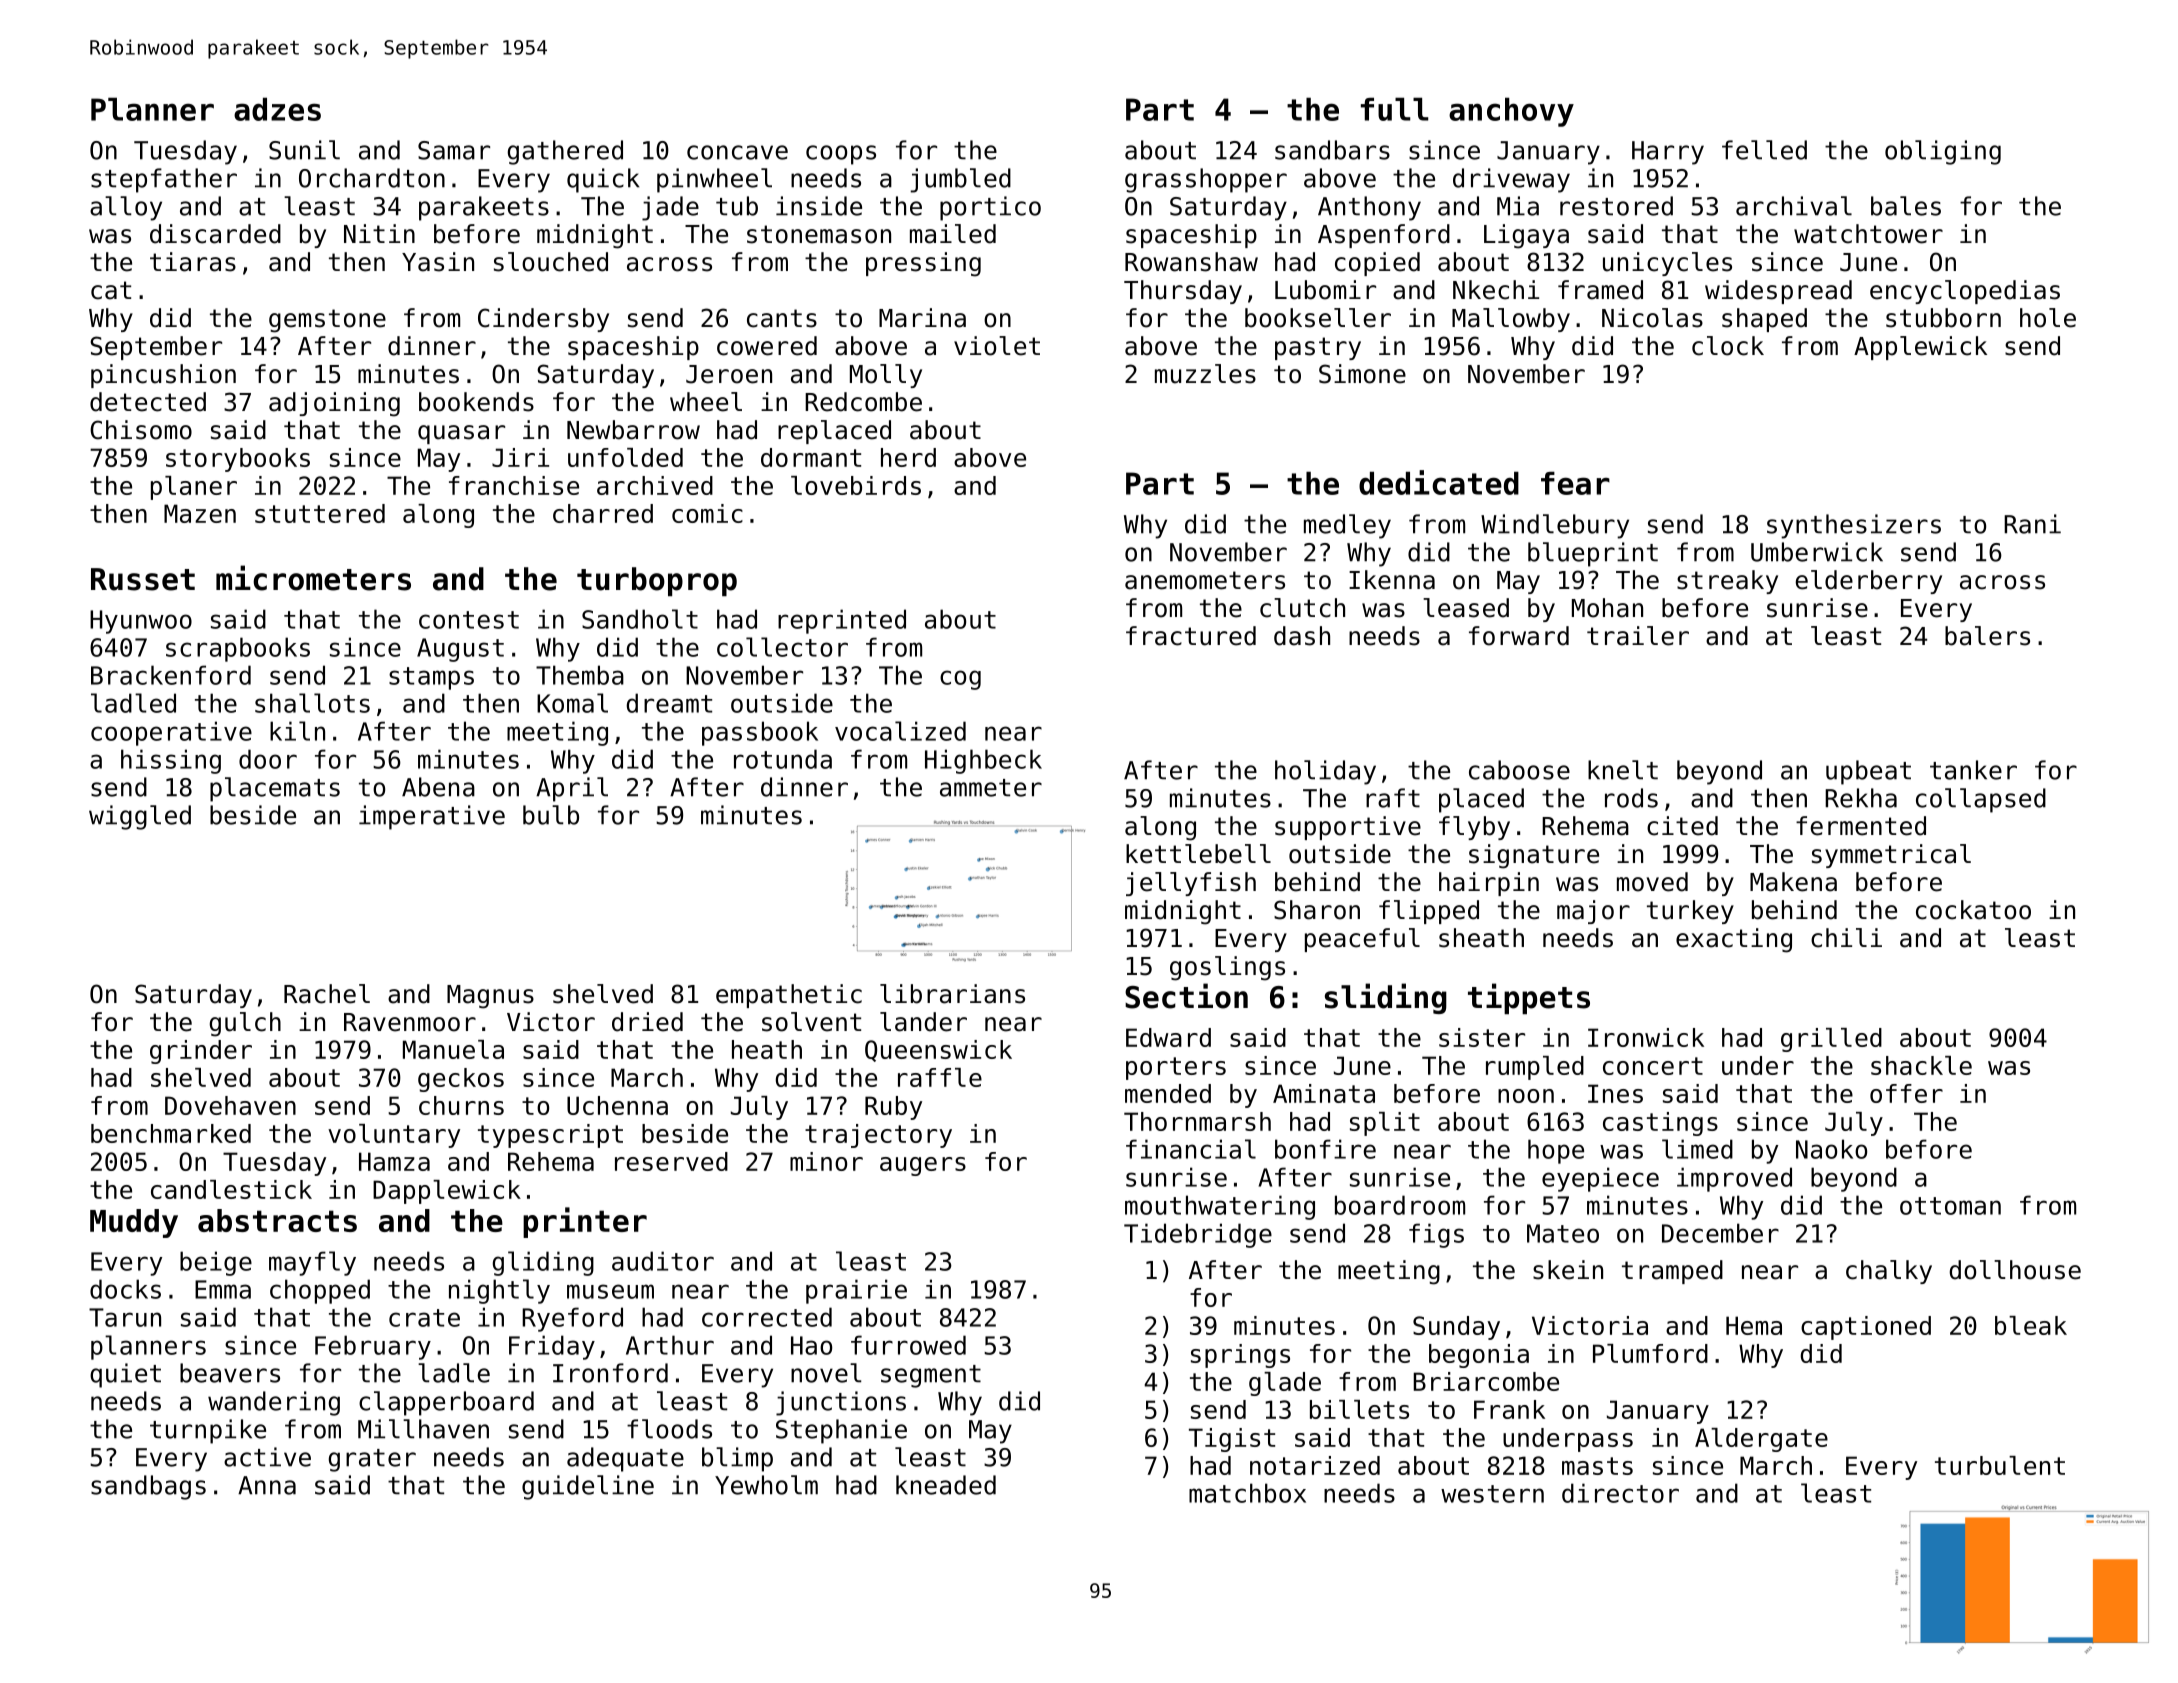  Describe the element at coordinates (657, 581) in the document. I see `turboprop` at that location.
